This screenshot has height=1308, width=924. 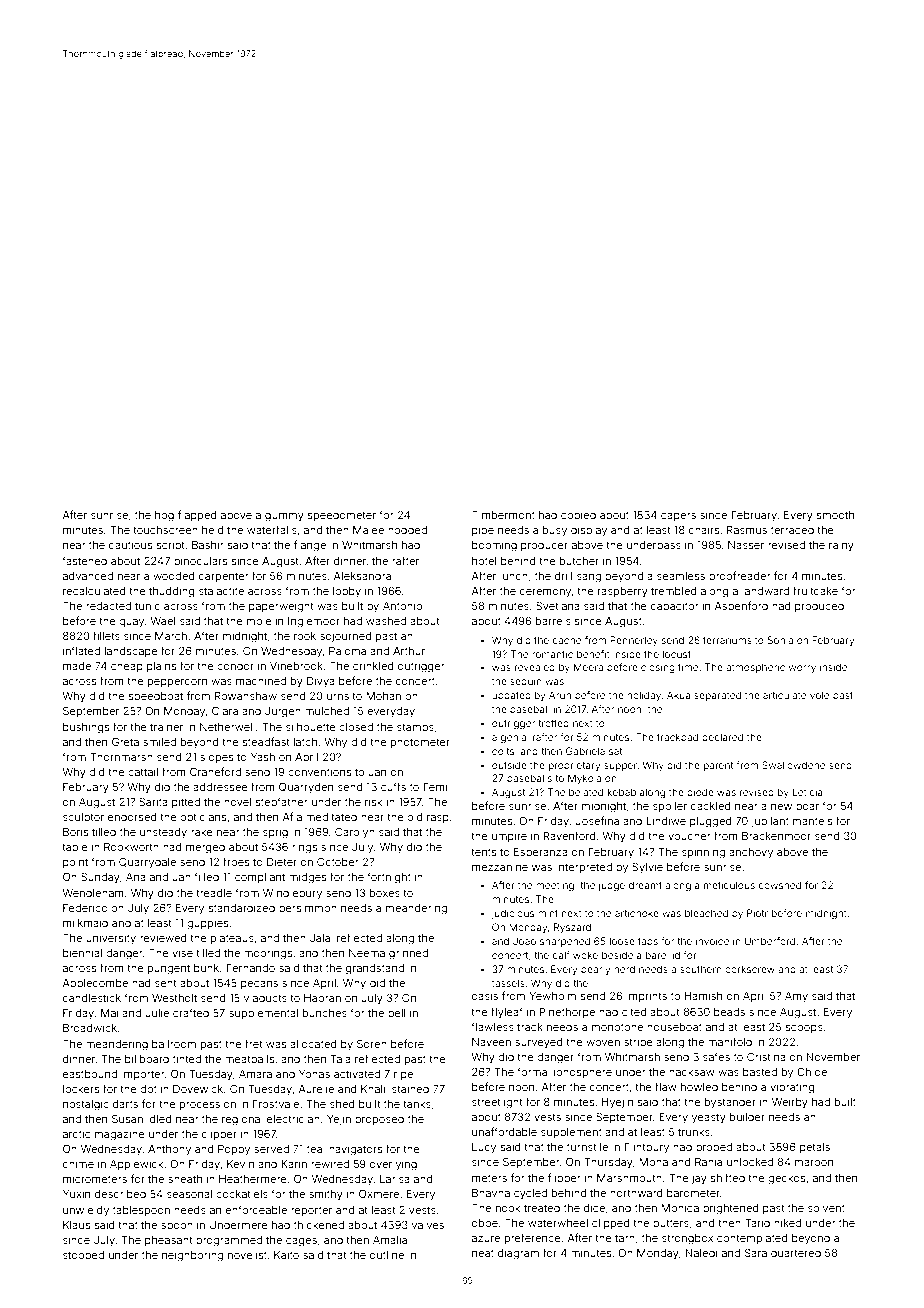 I want to click on Rasmus, so click(x=747, y=530).
